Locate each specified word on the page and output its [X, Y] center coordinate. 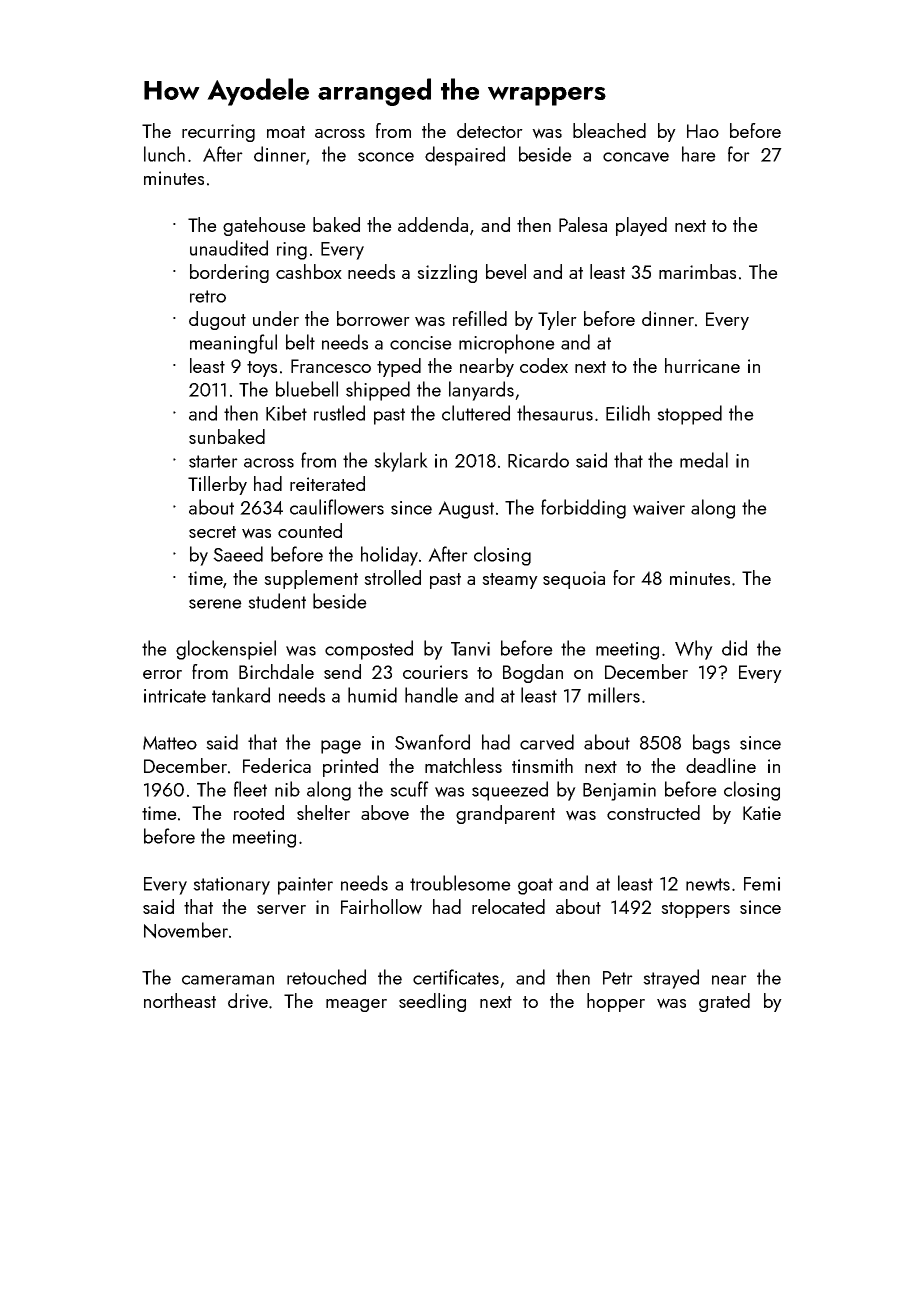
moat [286, 132]
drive [248, 1001]
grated [724, 1002]
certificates [456, 977]
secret [212, 532]
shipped [378, 391]
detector [490, 130]
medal [704, 460]
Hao [703, 131]
